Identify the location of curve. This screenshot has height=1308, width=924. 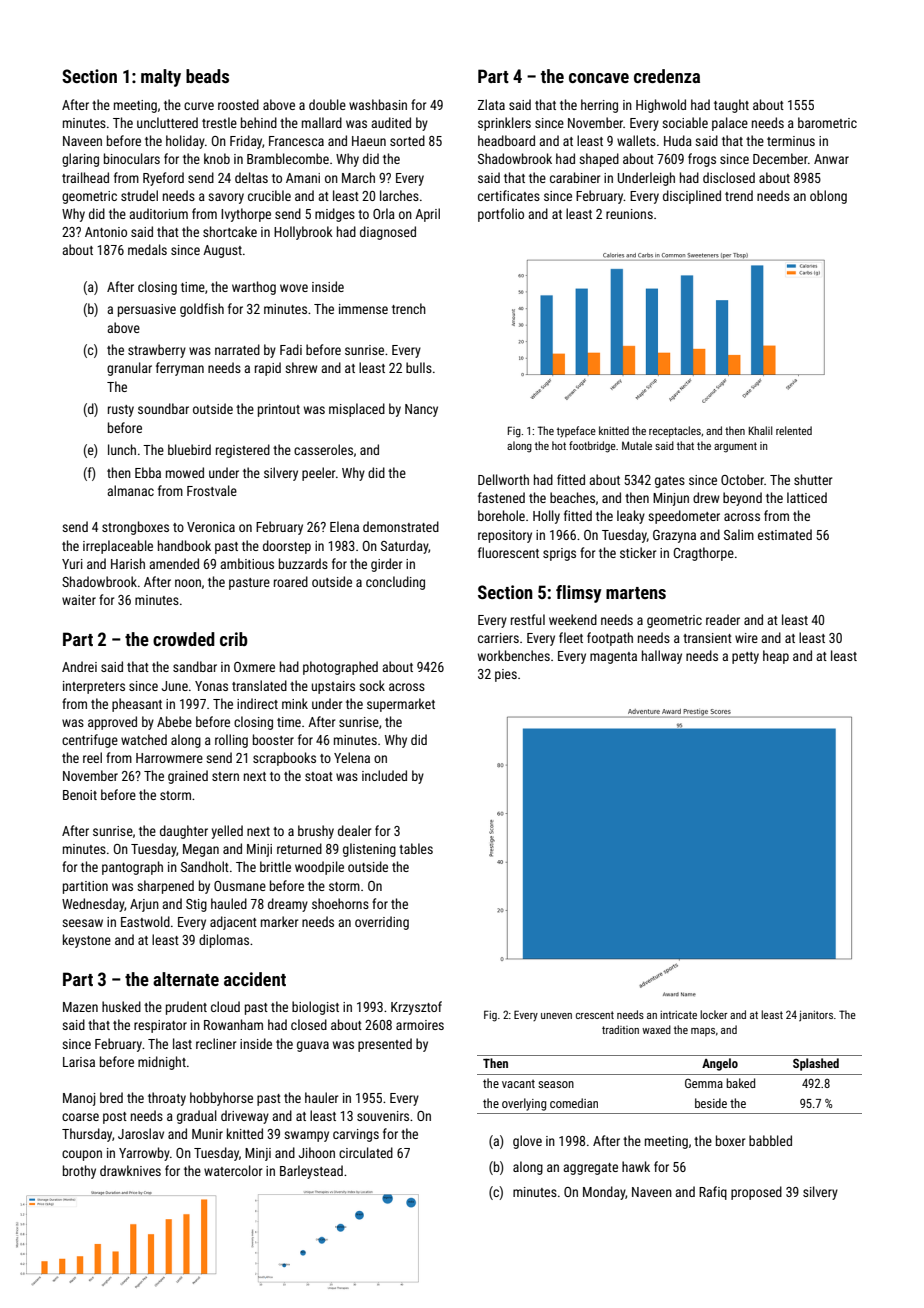
(199, 106).
